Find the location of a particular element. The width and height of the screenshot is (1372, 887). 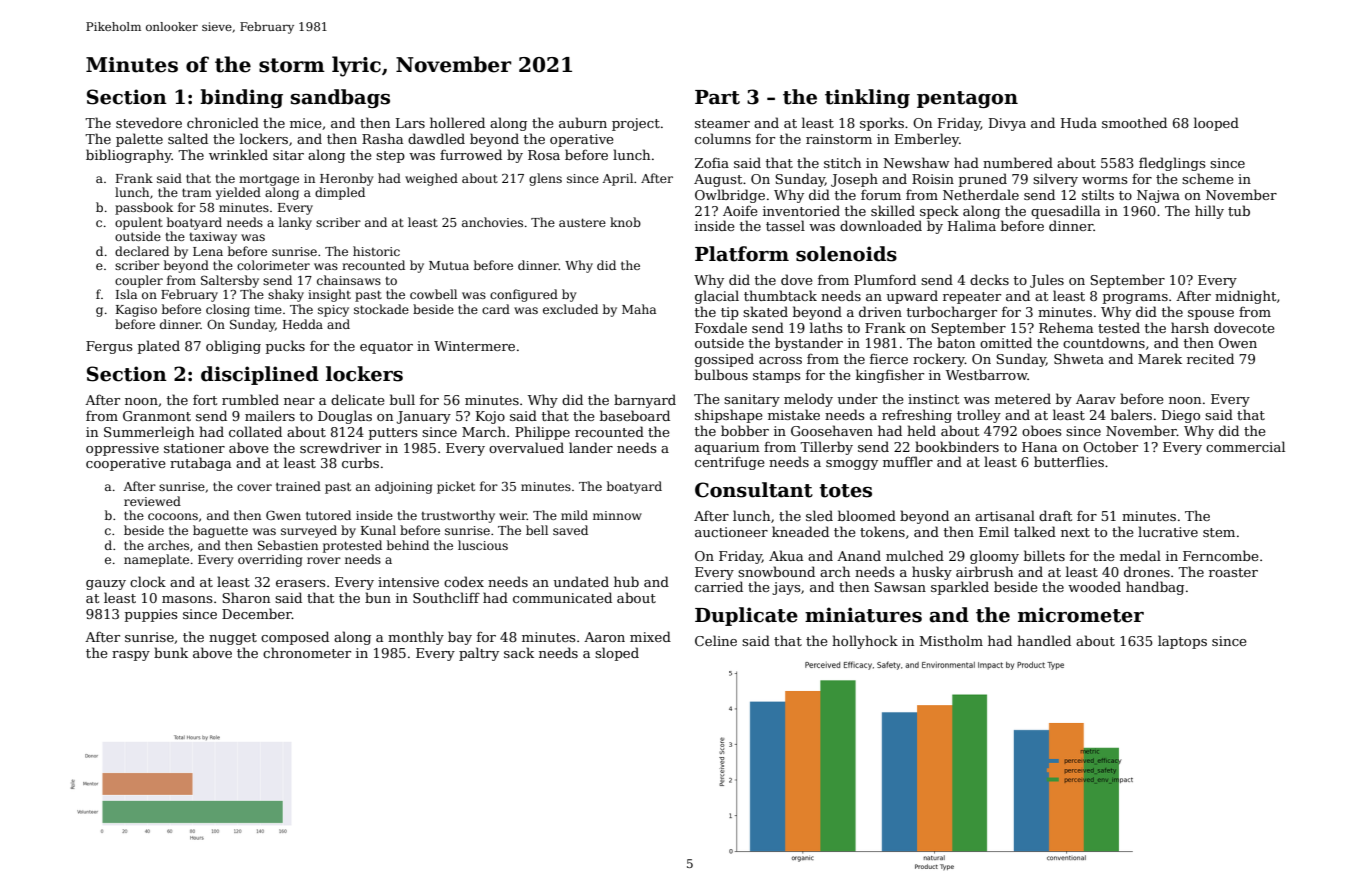

tinkling is located at coordinates (867, 98).
